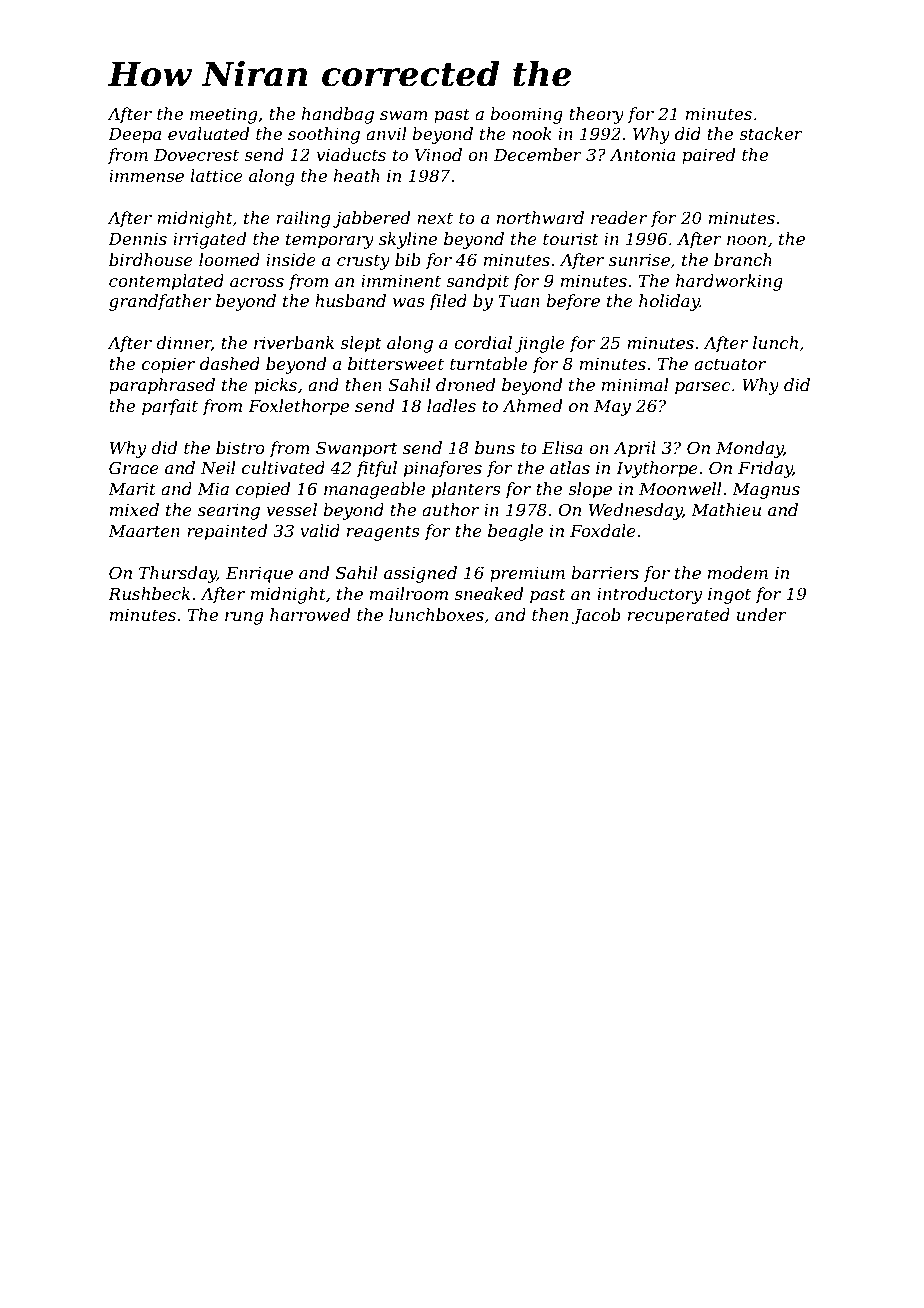 Image resolution: width=924 pixels, height=1308 pixels. Describe the element at coordinates (409, 593) in the document. I see `mailroom` at that location.
